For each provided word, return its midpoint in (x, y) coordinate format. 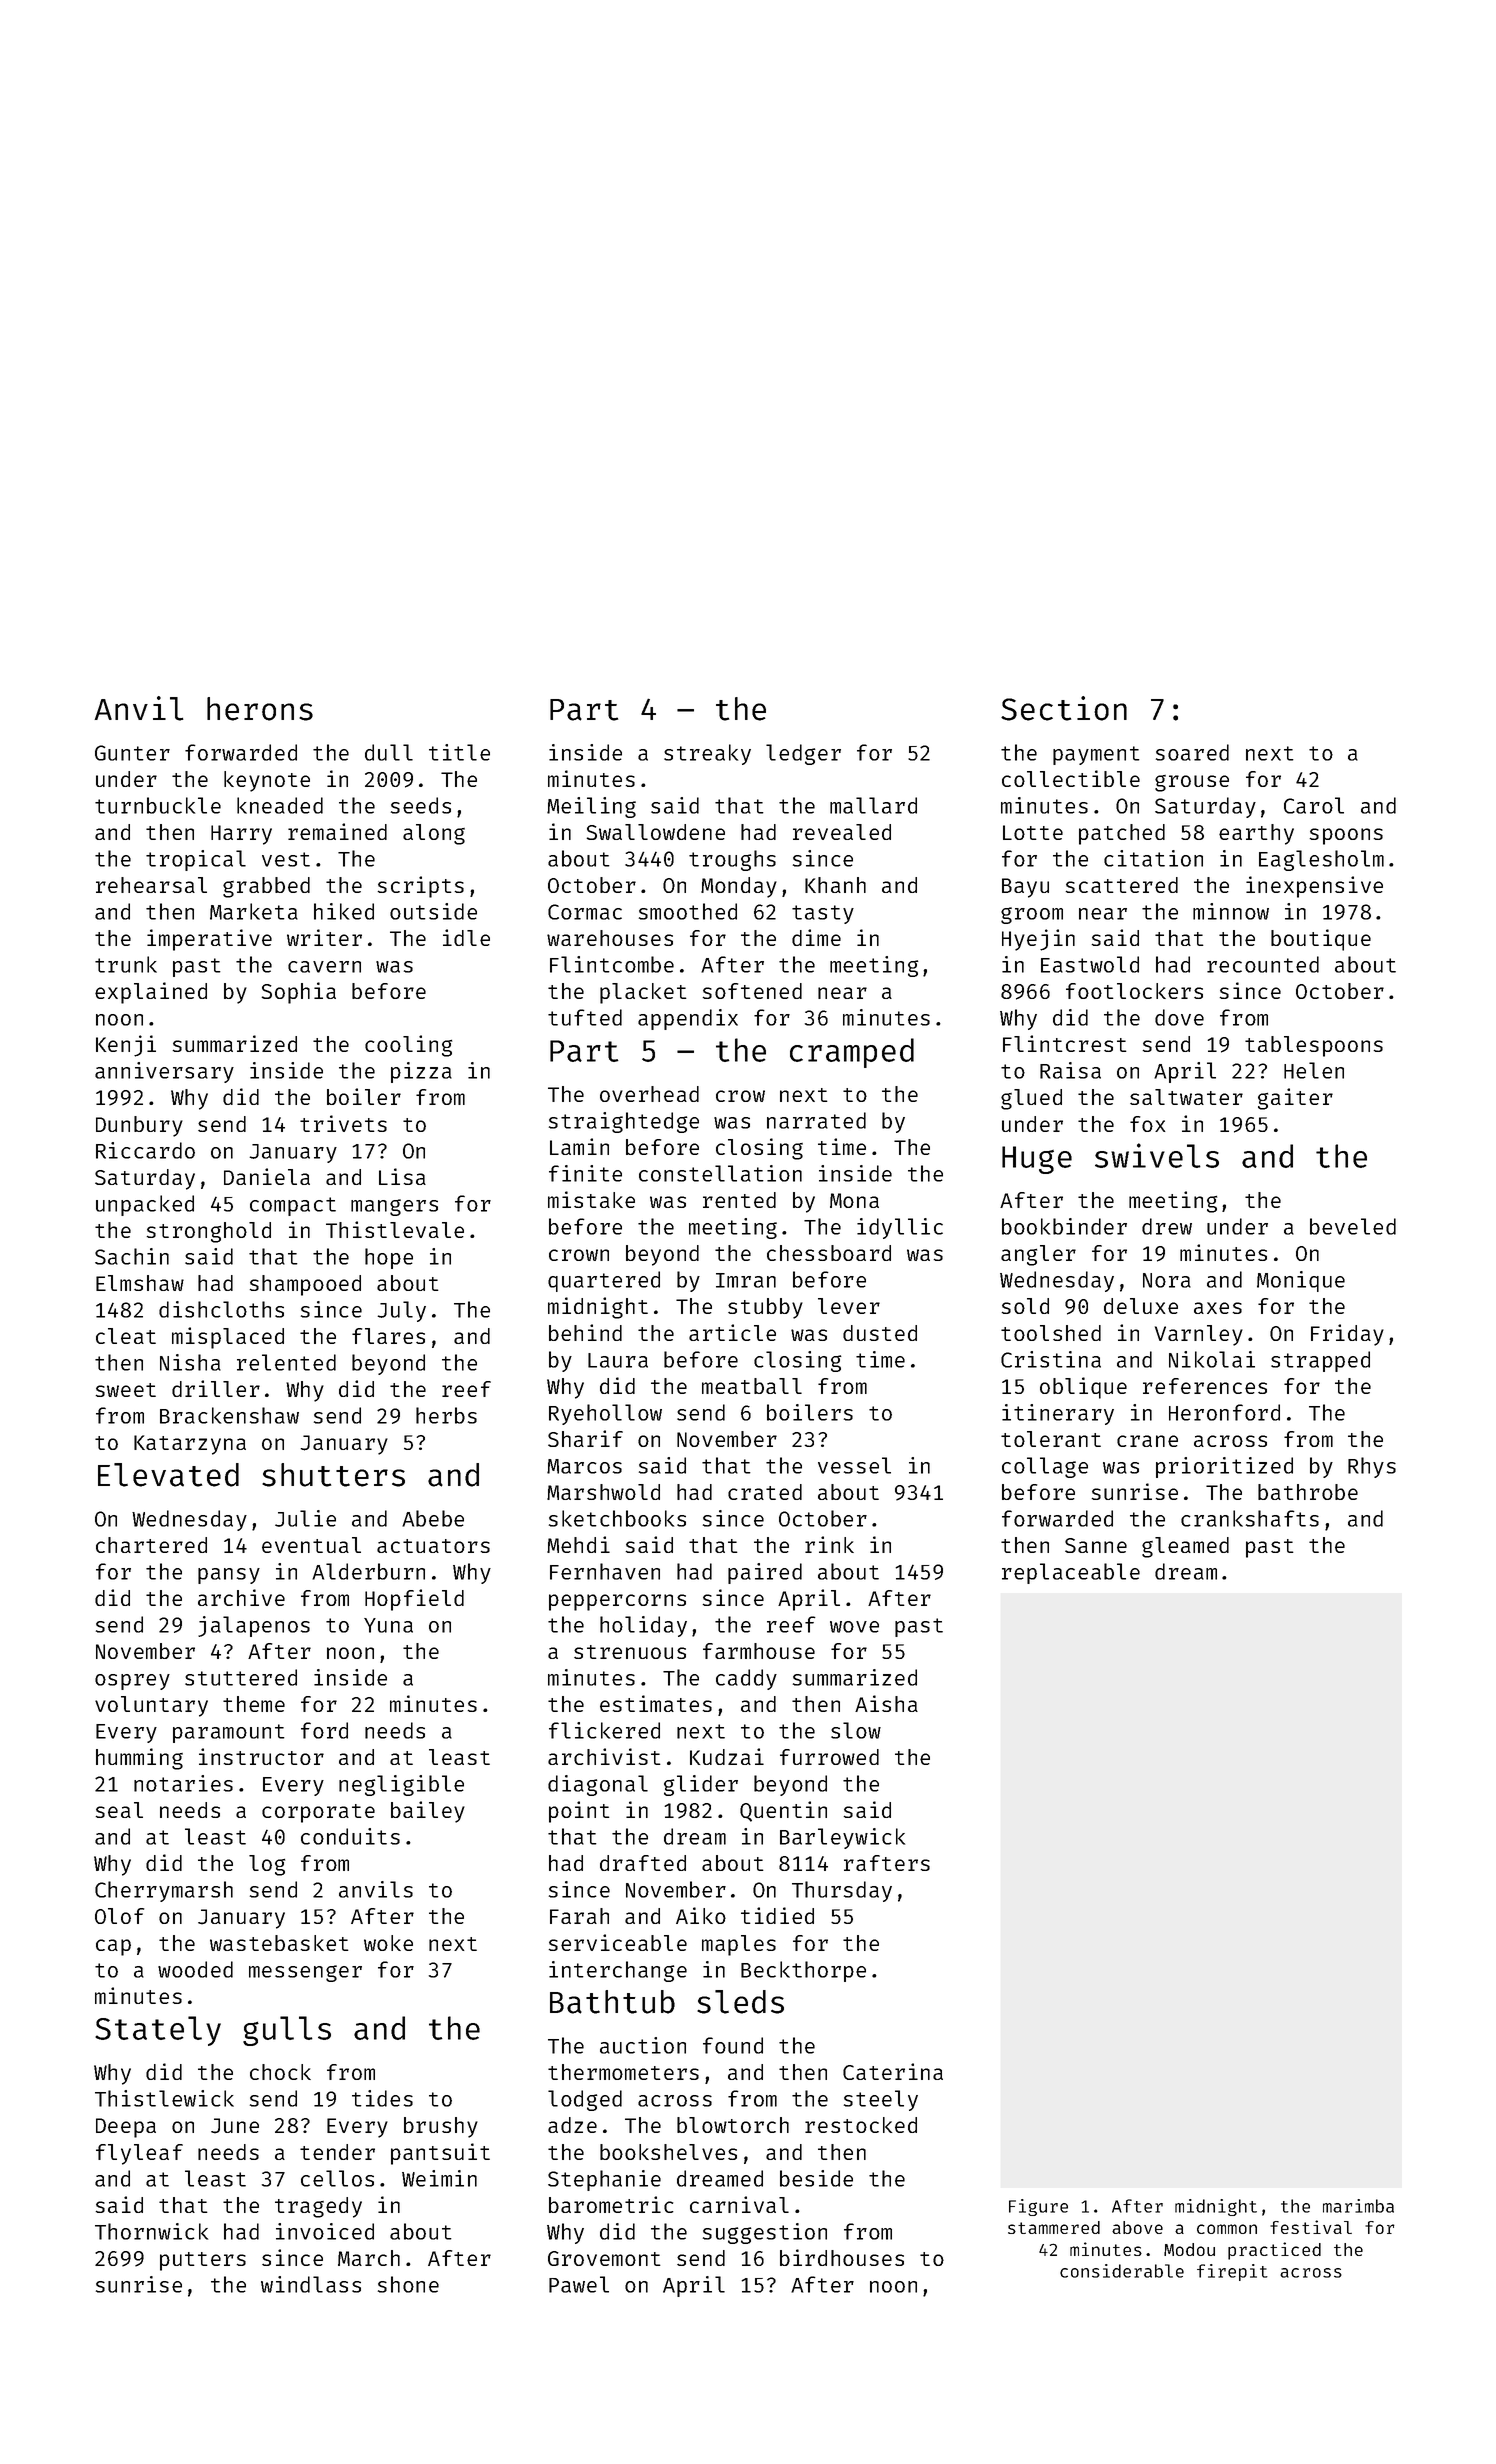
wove (854, 1627)
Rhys (1372, 1467)
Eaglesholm (1321, 860)
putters (203, 2261)
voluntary (151, 1706)
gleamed (1185, 1547)
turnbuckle (158, 805)
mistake (591, 1199)
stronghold (209, 1232)
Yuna (388, 1625)
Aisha (886, 1703)
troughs (732, 860)
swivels (1157, 1155)
